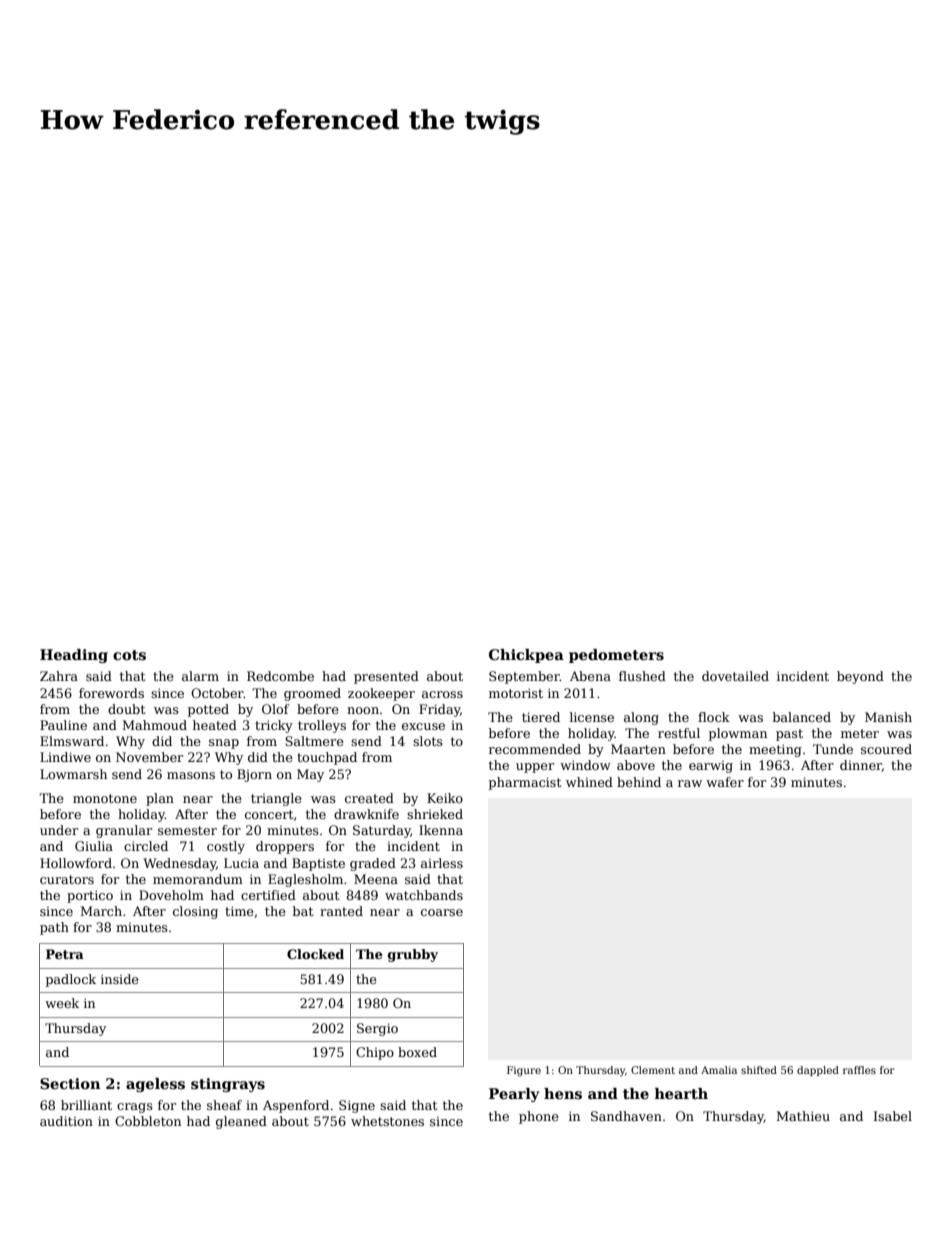 The height and width of the screenshot is (1233, 952). What do you see at coordinates (803, 1116) in the screenshot?
I see `Mathieu` at bounding box center [803, 1116].
